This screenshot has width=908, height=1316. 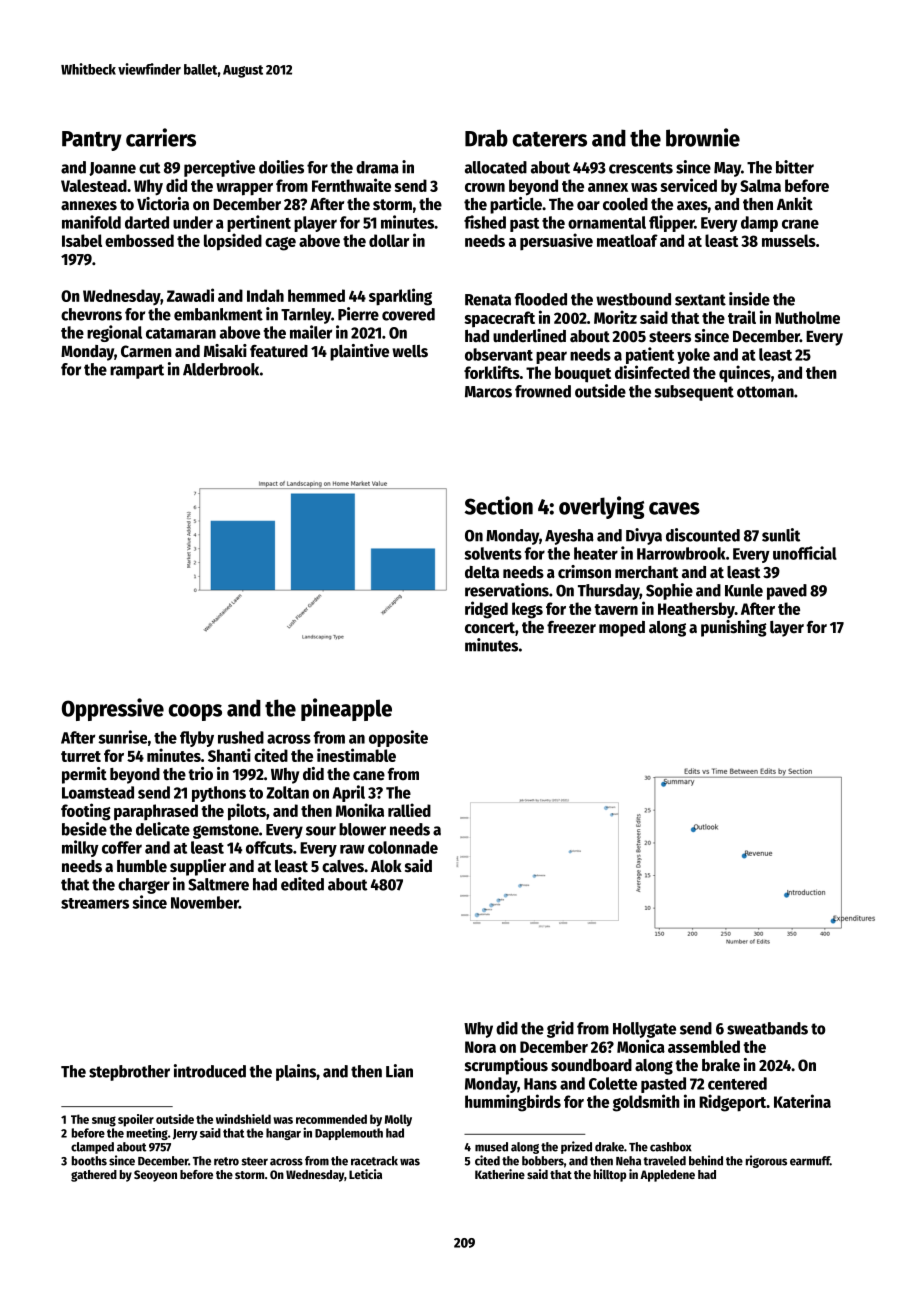 What do you see at coordinates (95, 903) in the screenshot?
I see `streamers` at bounding box center [95, 903].
